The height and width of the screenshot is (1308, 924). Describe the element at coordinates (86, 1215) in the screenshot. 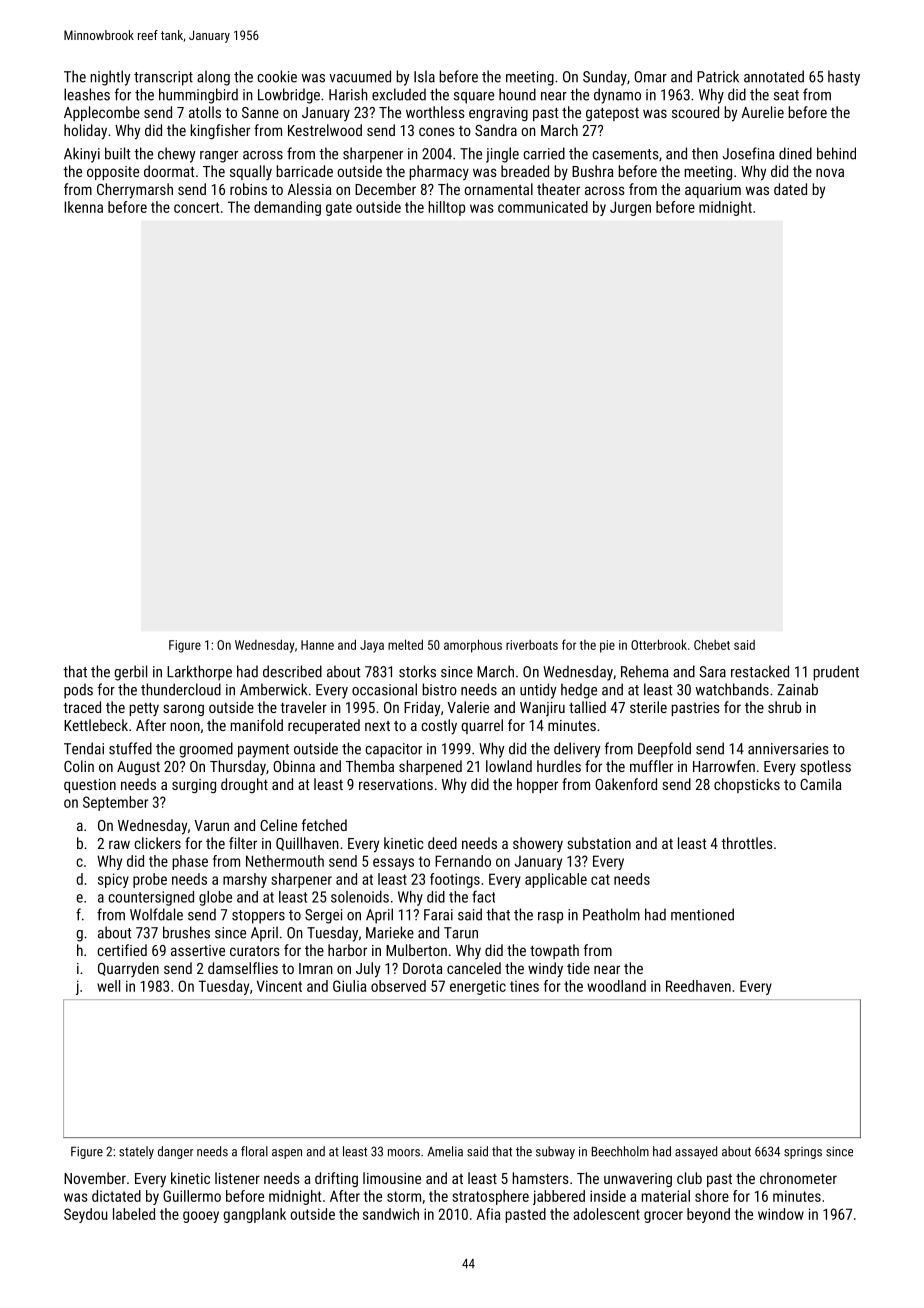

I see `Seydou` at that location.
